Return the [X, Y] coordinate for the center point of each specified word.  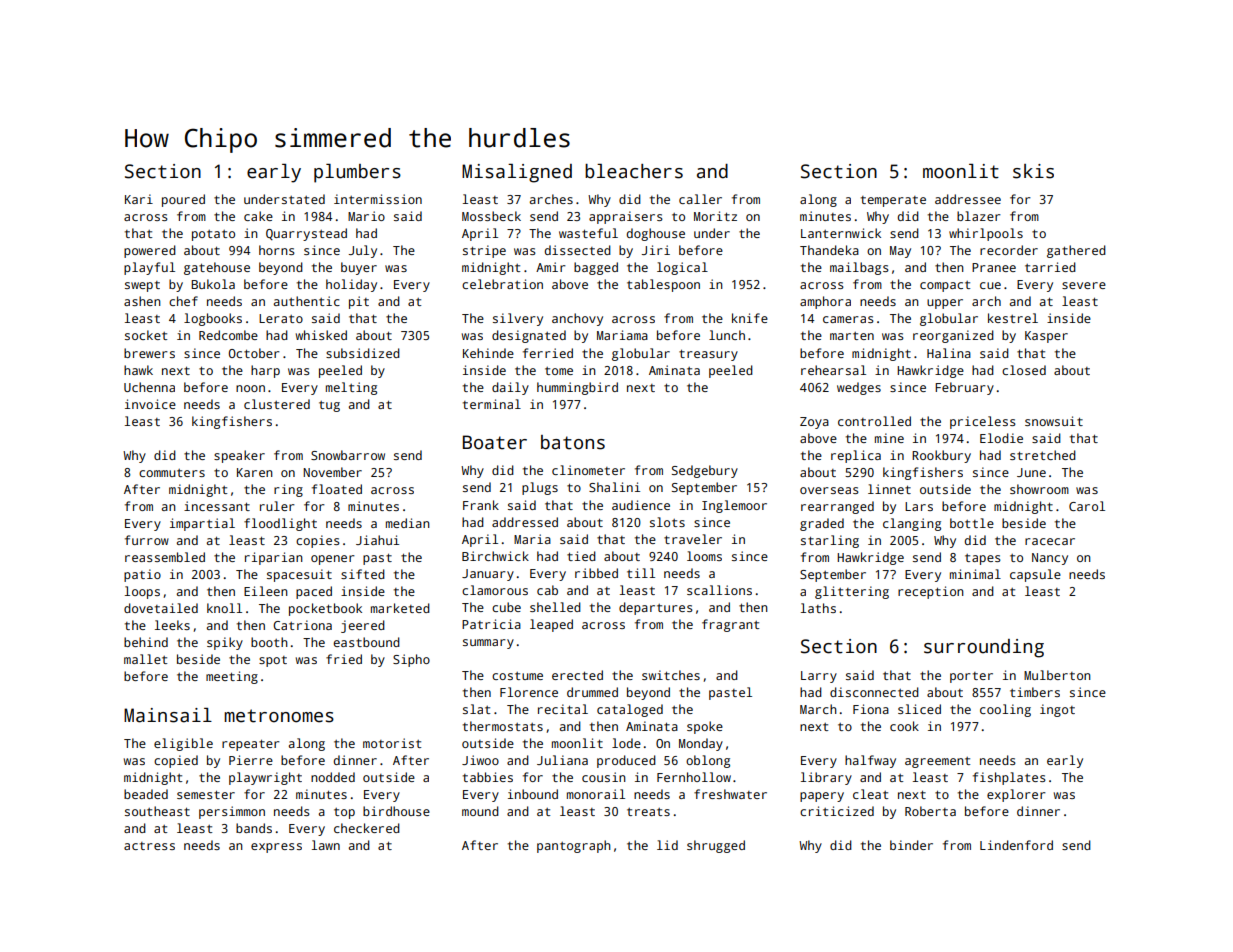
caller [700, 199]
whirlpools [986, 234]
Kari [139, 199]
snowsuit [1054, 421]
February [964, 388]
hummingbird [577, 388]
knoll [224, 608]
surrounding [984, 648]
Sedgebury [705, 471]
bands [254, 828]
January [488, 575]
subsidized [363, 353]
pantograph [574, 846]
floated [337, 489]
